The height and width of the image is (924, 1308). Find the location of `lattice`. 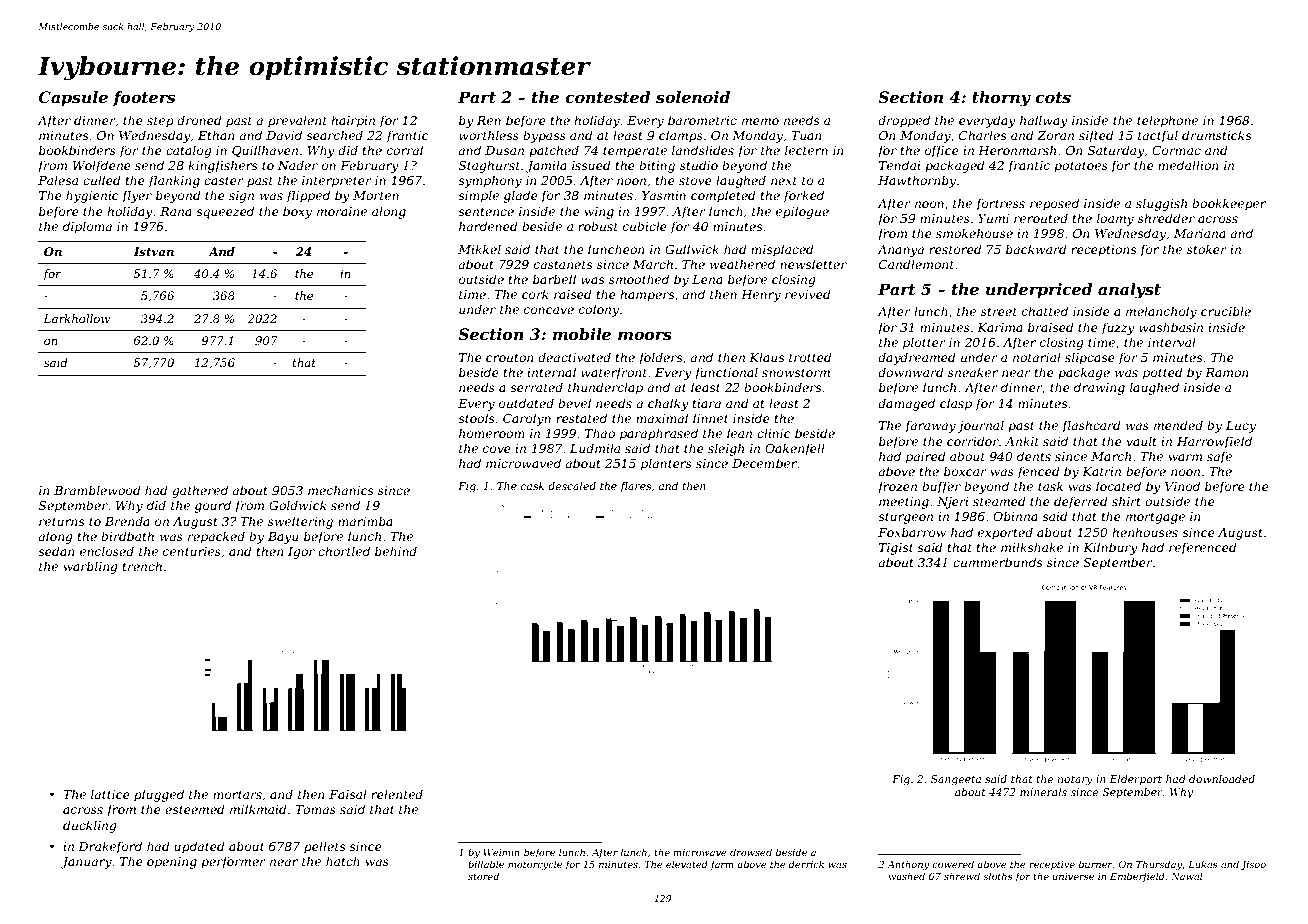

lattice is located at coordinates (110, 794).
